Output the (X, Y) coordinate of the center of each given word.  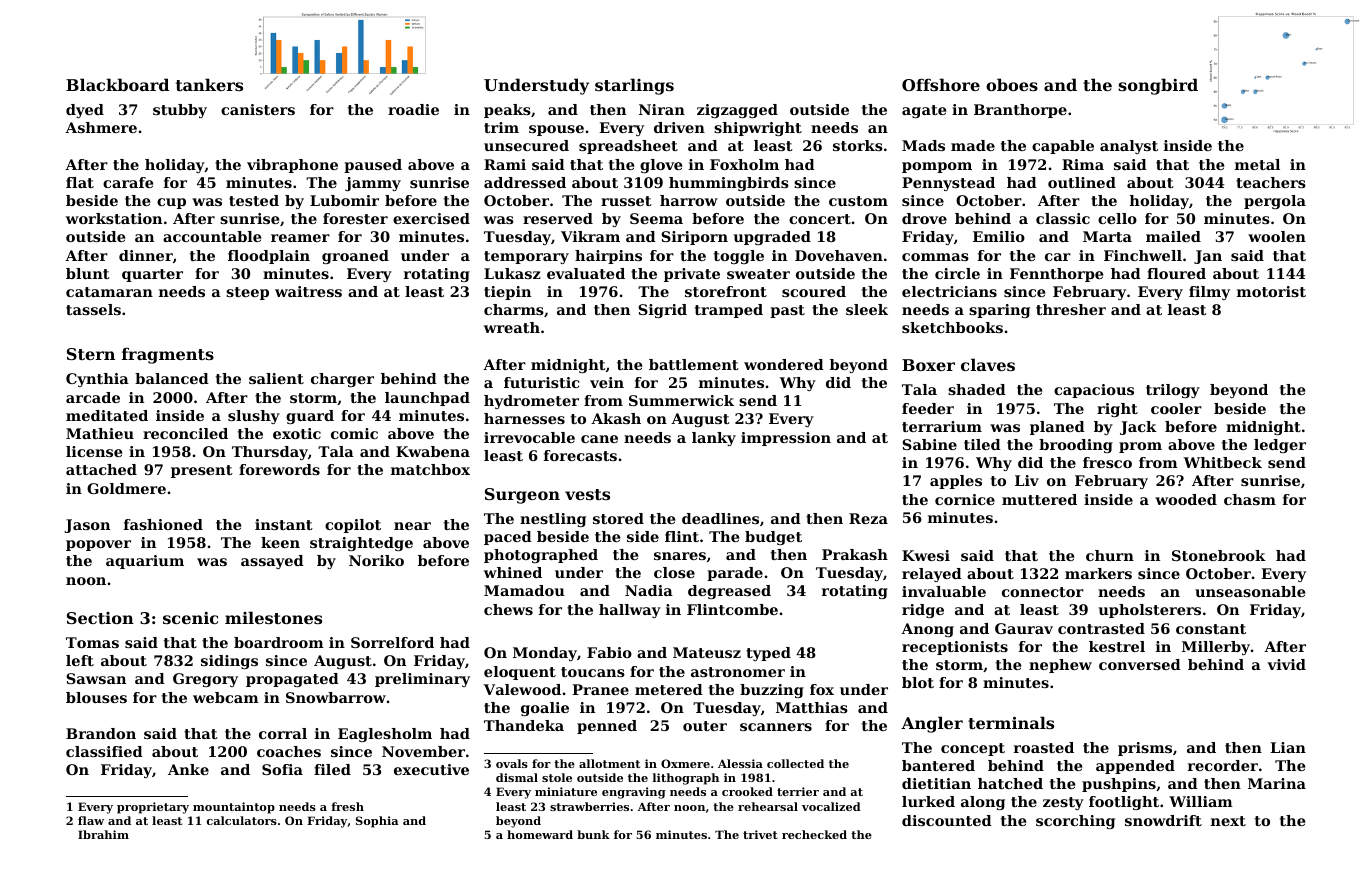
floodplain (269, 257)
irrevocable (529, 437)
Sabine (929, 444)
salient (276, 378)
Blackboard (117, 84)
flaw (91, 820)
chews (508, 609)
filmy (1209, 293)
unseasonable (1250, 591)
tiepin (507, 293)
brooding (1076, 446)
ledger (1280, 446)
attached (101, 469)
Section (100, 618)
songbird (1158, 86)
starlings (634, 86)
